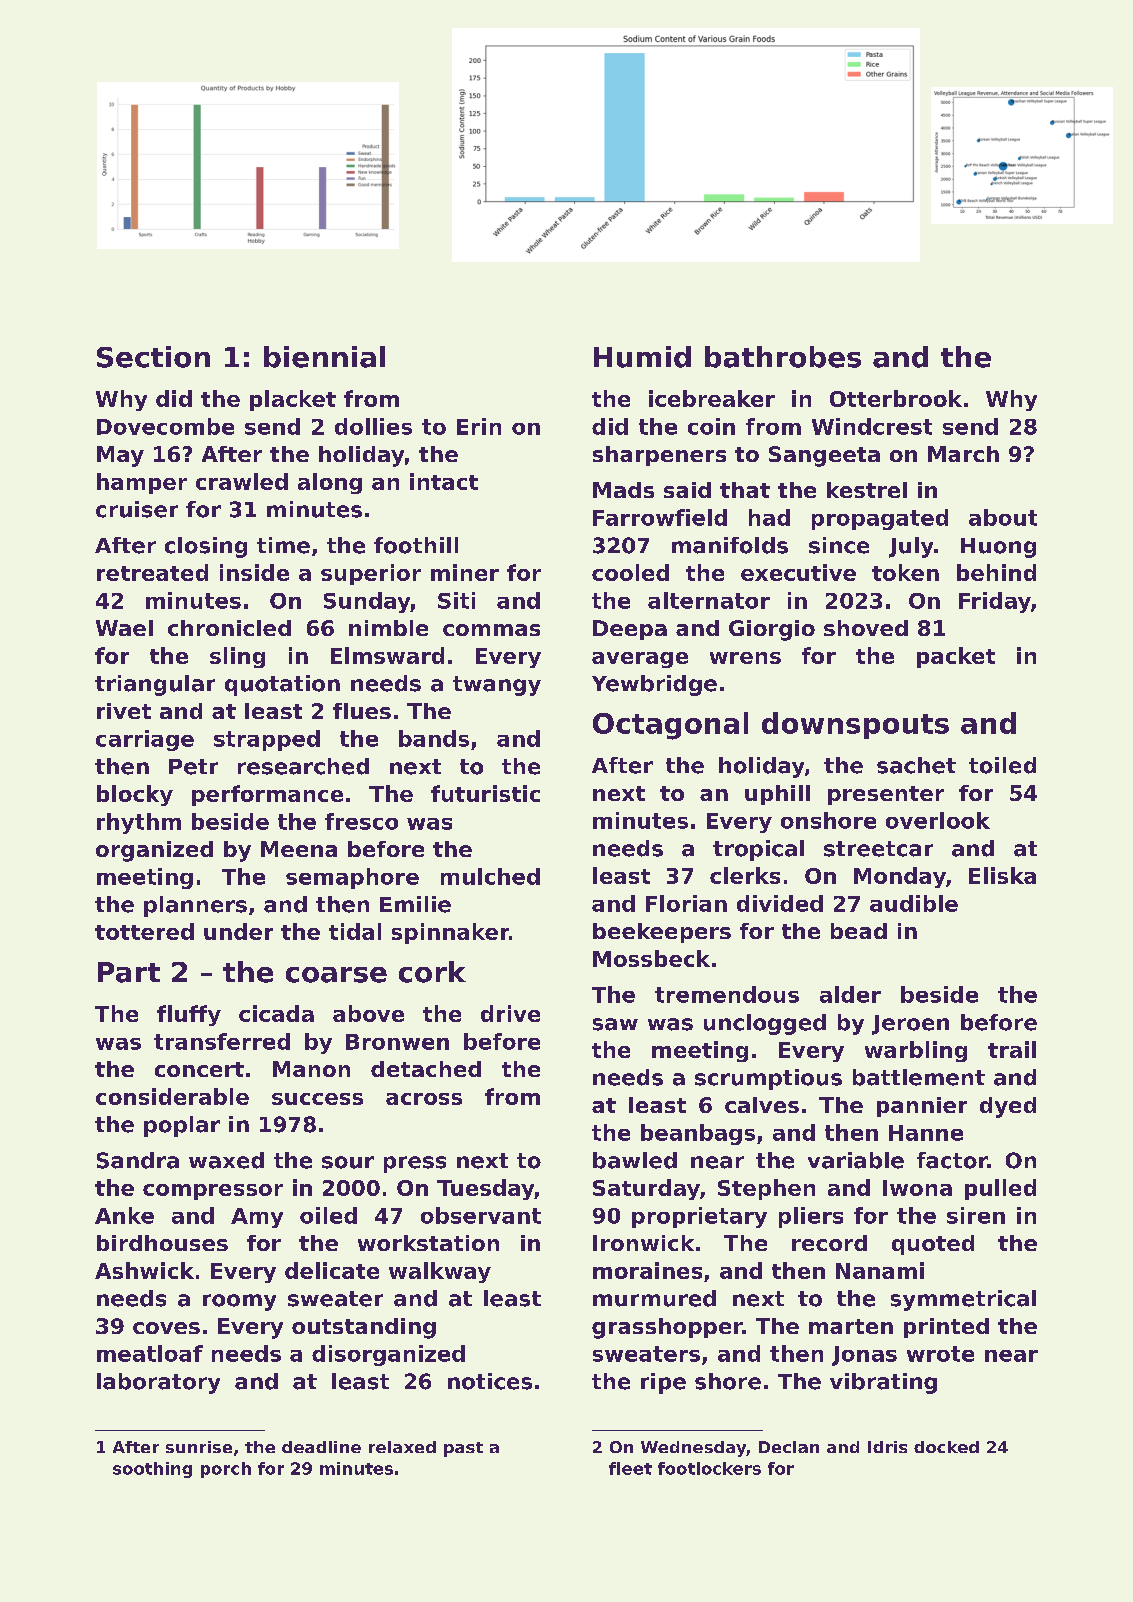  Describe the element at coordinates (317, 1099) in the screenshot. I see `success` at that location.
